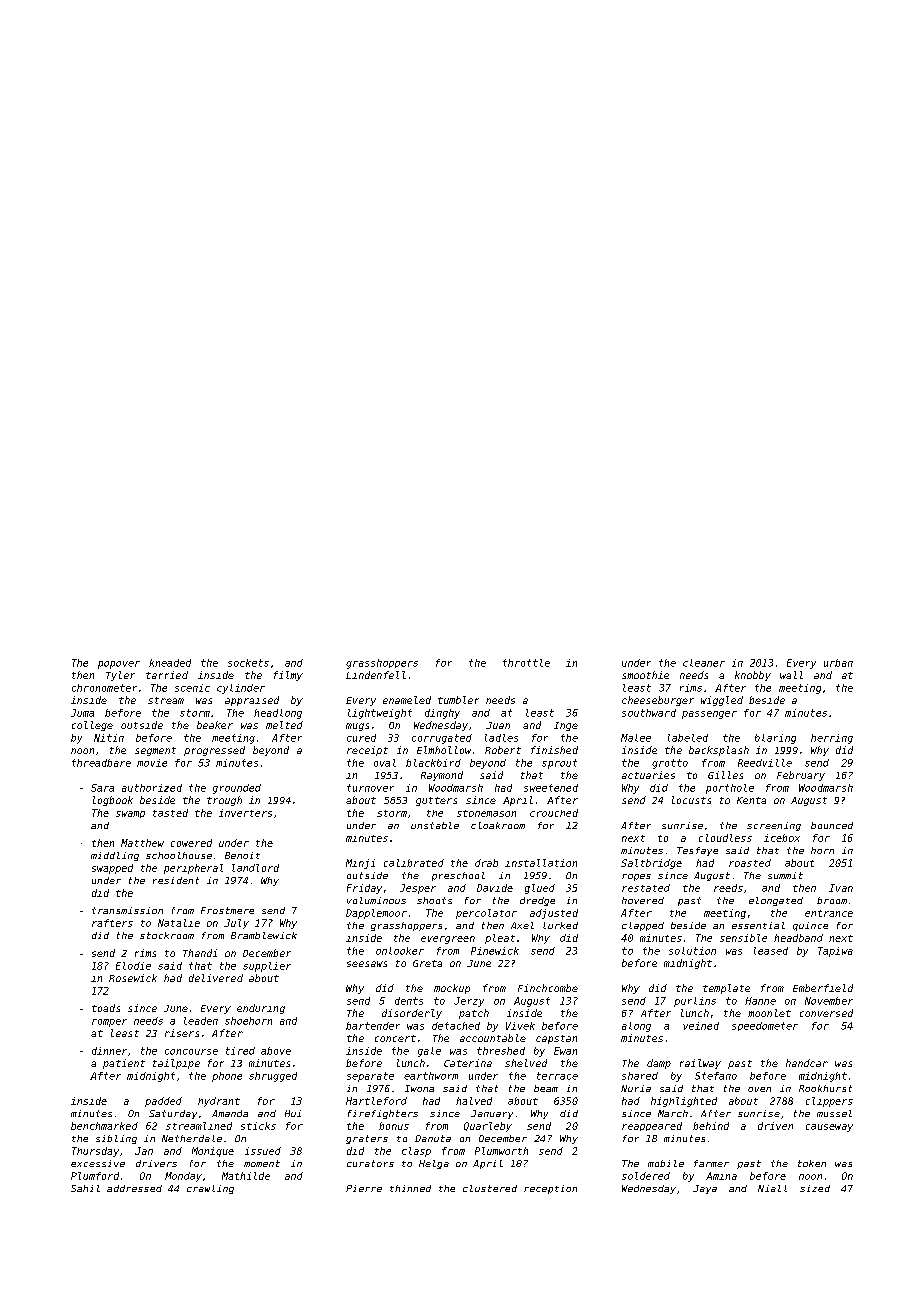 This image has height=1308, width=924. Describe the element at coordinates (448, 940) in the image. I see `evergreen` at that location.
